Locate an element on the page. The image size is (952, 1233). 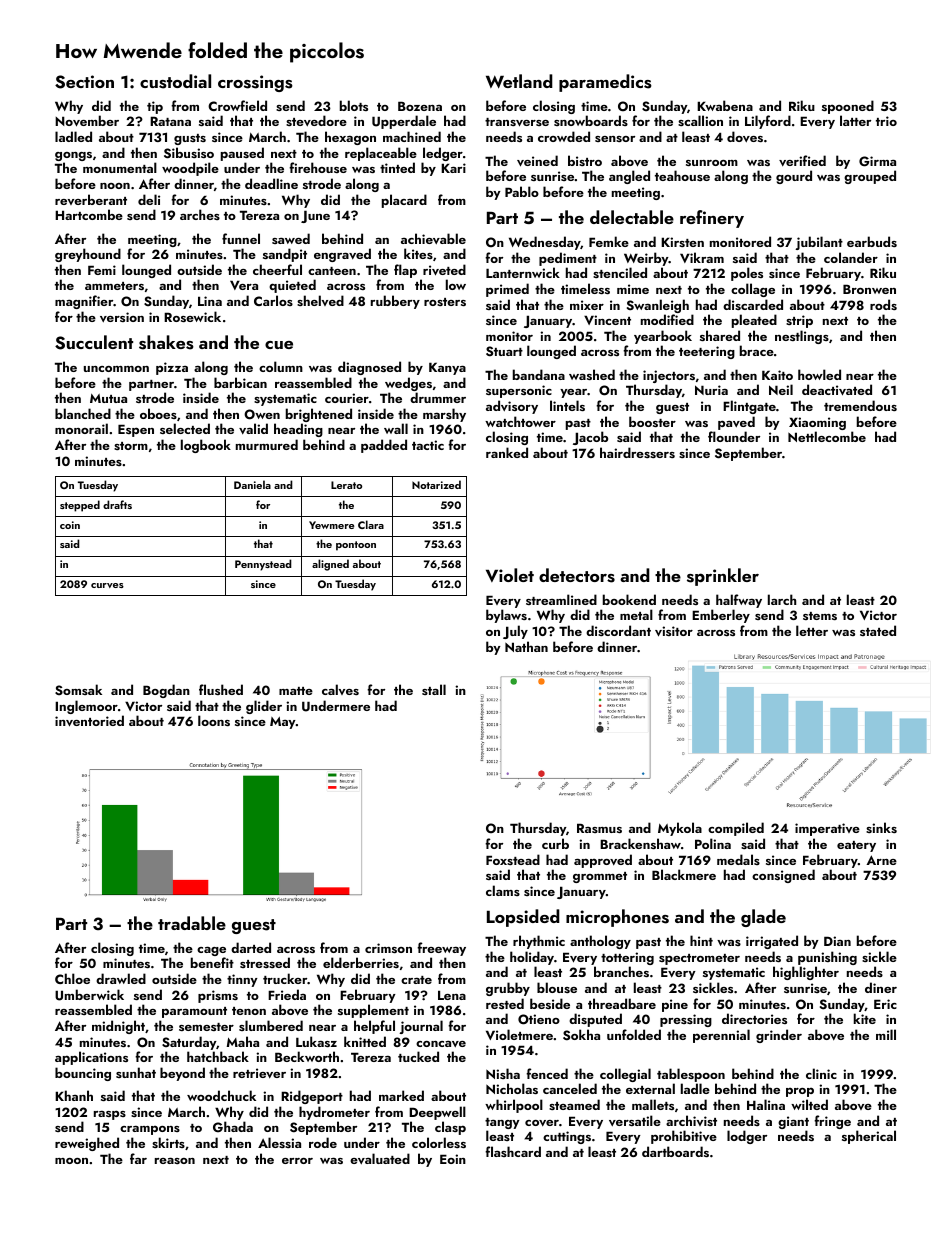
letter is located at coordinates (812, 630).
